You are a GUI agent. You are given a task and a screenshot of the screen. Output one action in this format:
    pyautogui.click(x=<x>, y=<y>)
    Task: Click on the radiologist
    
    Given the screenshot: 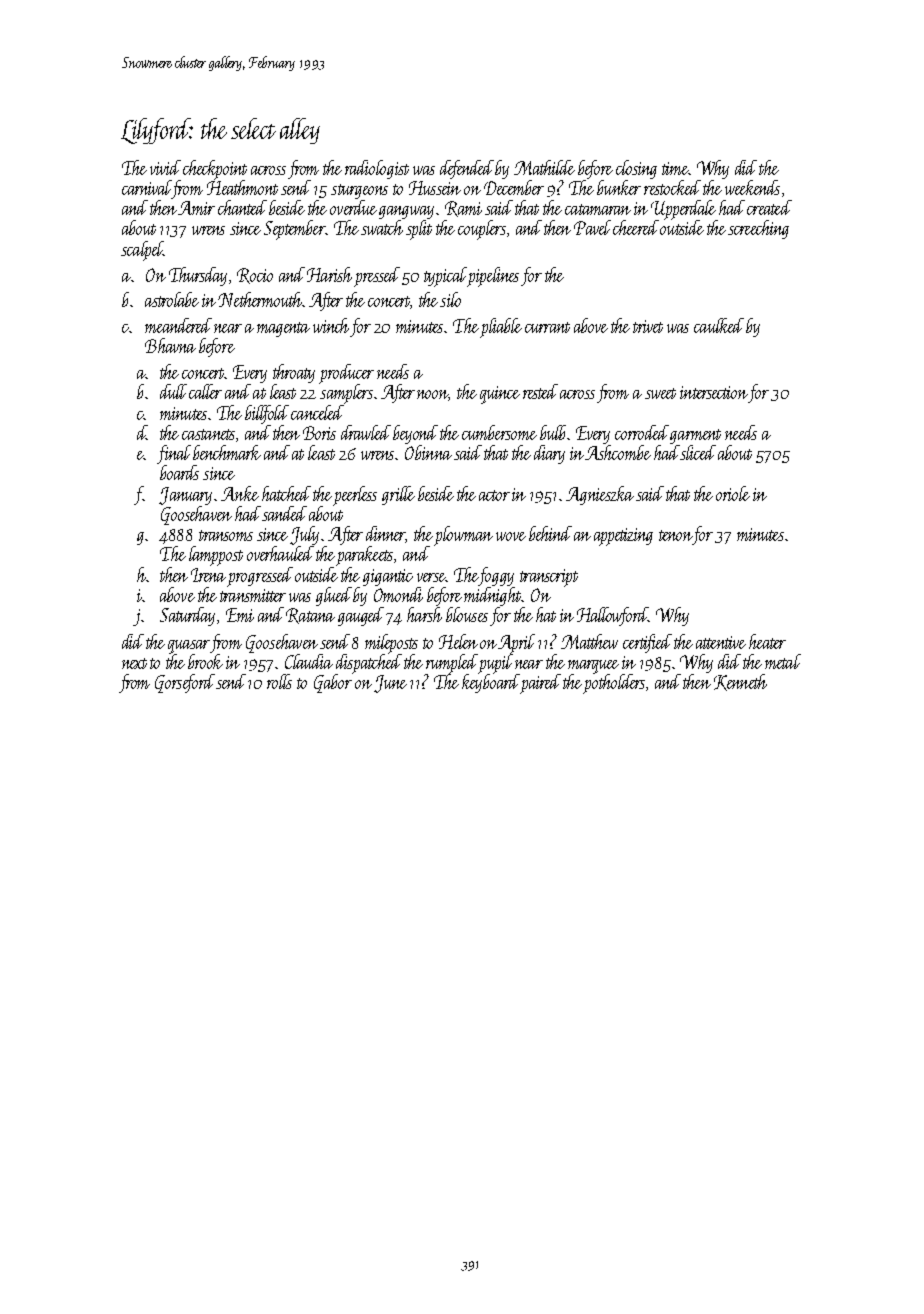 What is the action you would take?
    pyautogui.click(x=377, y=169)
